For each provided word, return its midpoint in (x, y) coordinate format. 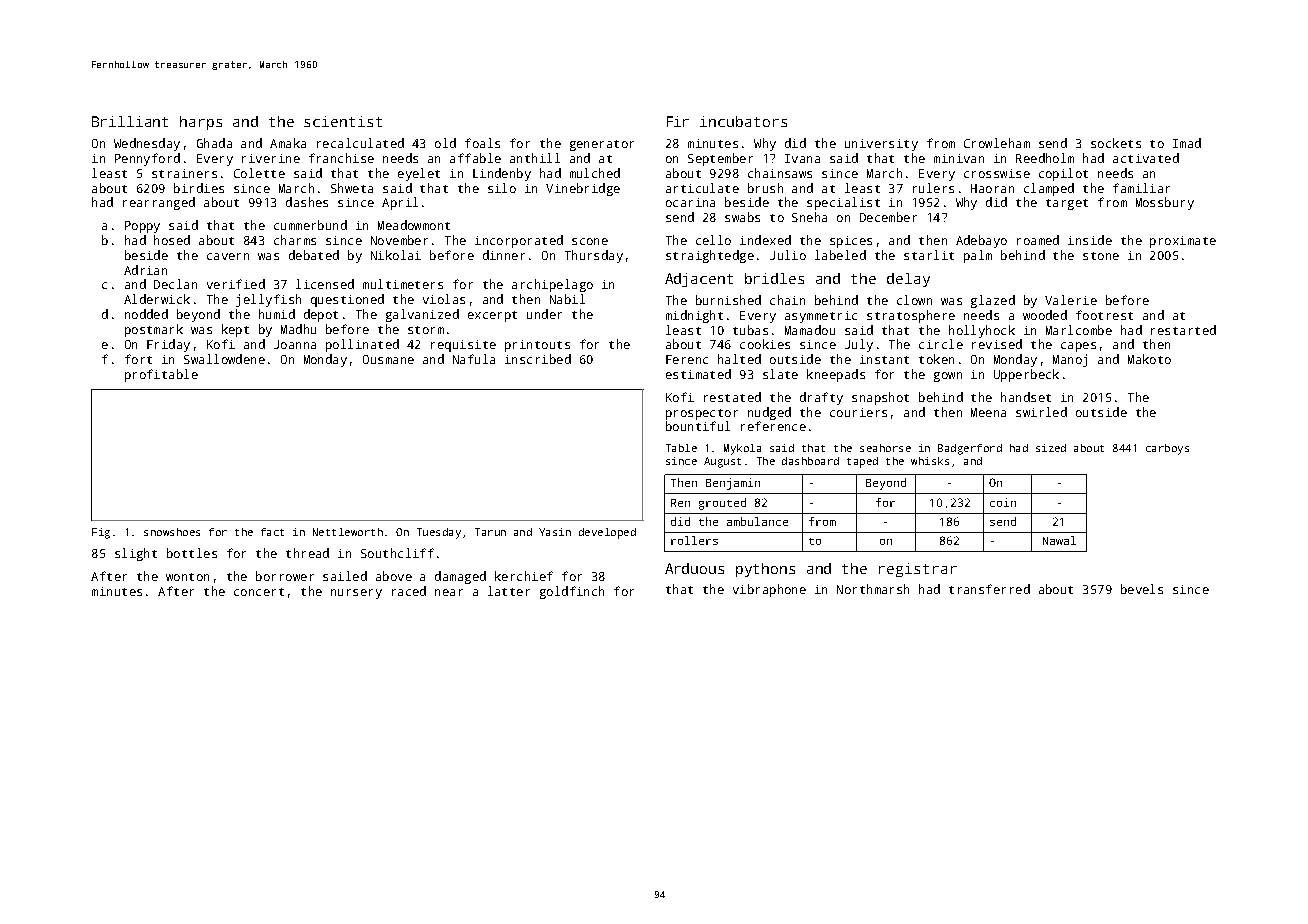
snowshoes (172, 532)
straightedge (710, 256)
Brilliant (130, 121)
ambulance (757, 521)
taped (862, 462)
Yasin (555, 532)
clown (914, 300)
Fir (678, 121)
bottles (192, 553)
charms (295, 240)
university (881, 145)
